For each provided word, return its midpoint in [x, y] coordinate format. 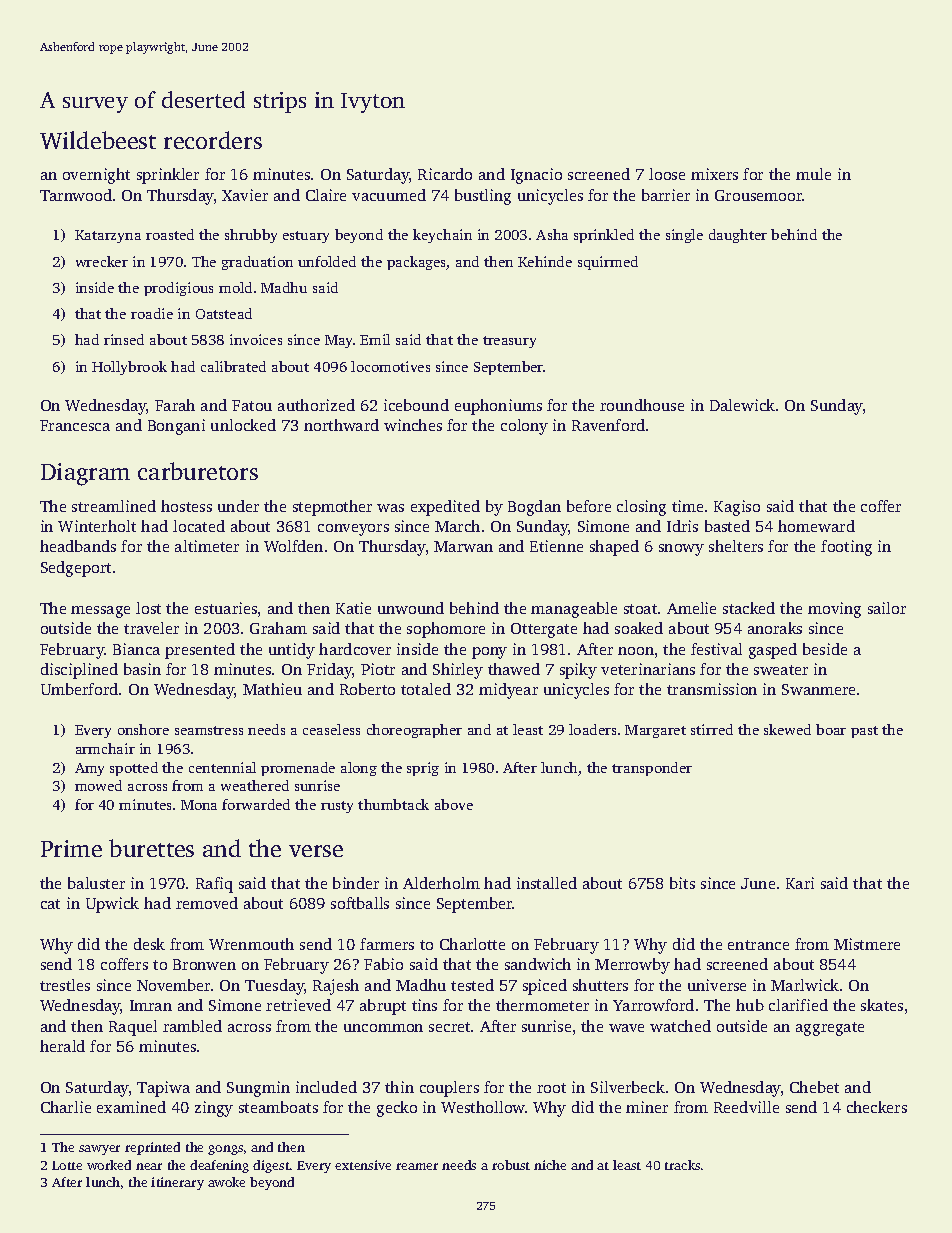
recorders [213, 140]
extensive [363, 1165]
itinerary [177, 1183]
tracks [682, 1165]
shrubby [251, 236]
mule [813, 174]
